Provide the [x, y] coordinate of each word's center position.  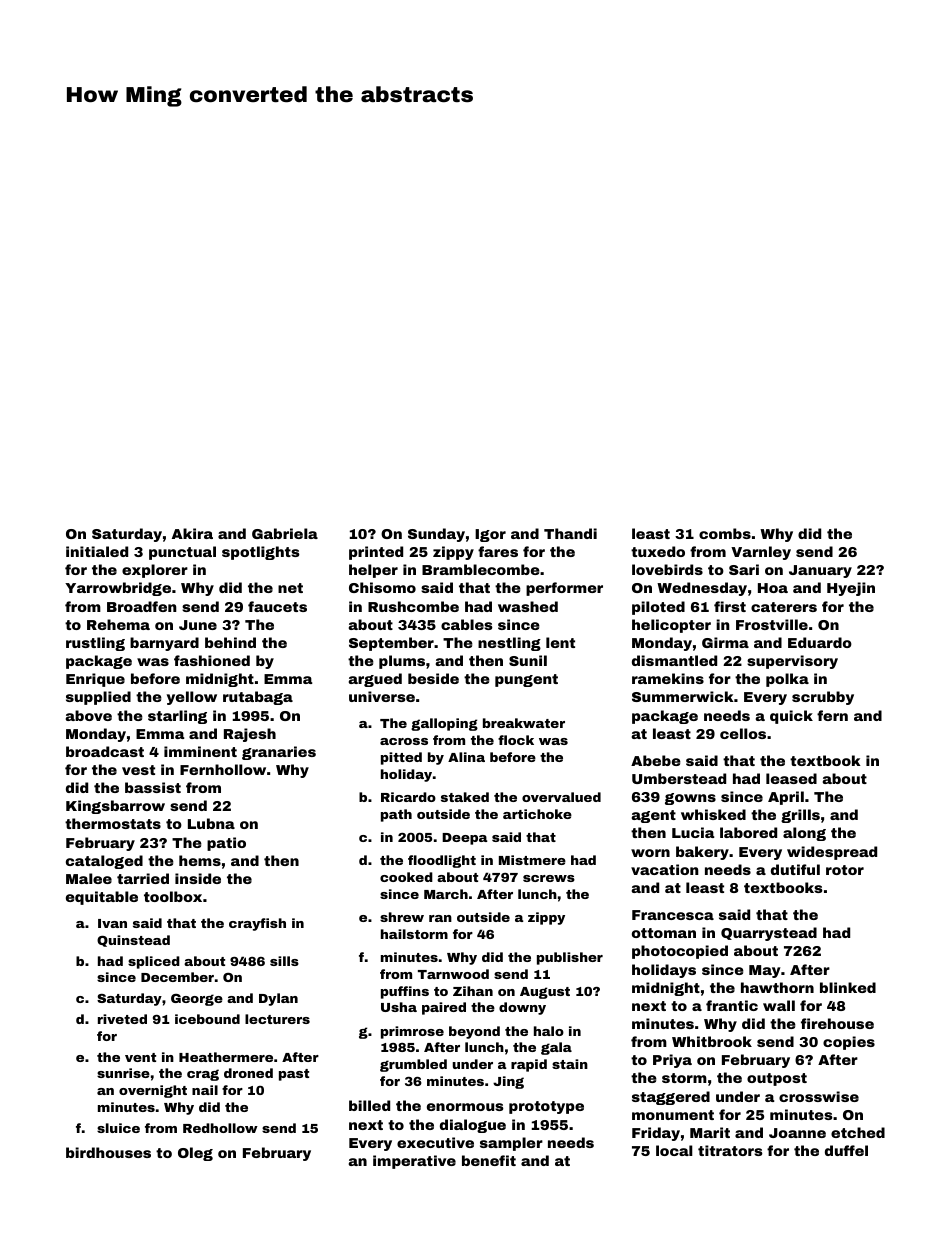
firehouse [837, 1023]
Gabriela [285, 533]
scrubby [823, 698]
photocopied [680, 952]
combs [725, 533]
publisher [570, 958]
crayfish [257, 924]
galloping [444, 724]
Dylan [278, 999]
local [674, 1150]
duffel [846, 1150]
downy [522, 1008]
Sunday [436, 535]
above [89, 715]
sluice [118, 1128]
